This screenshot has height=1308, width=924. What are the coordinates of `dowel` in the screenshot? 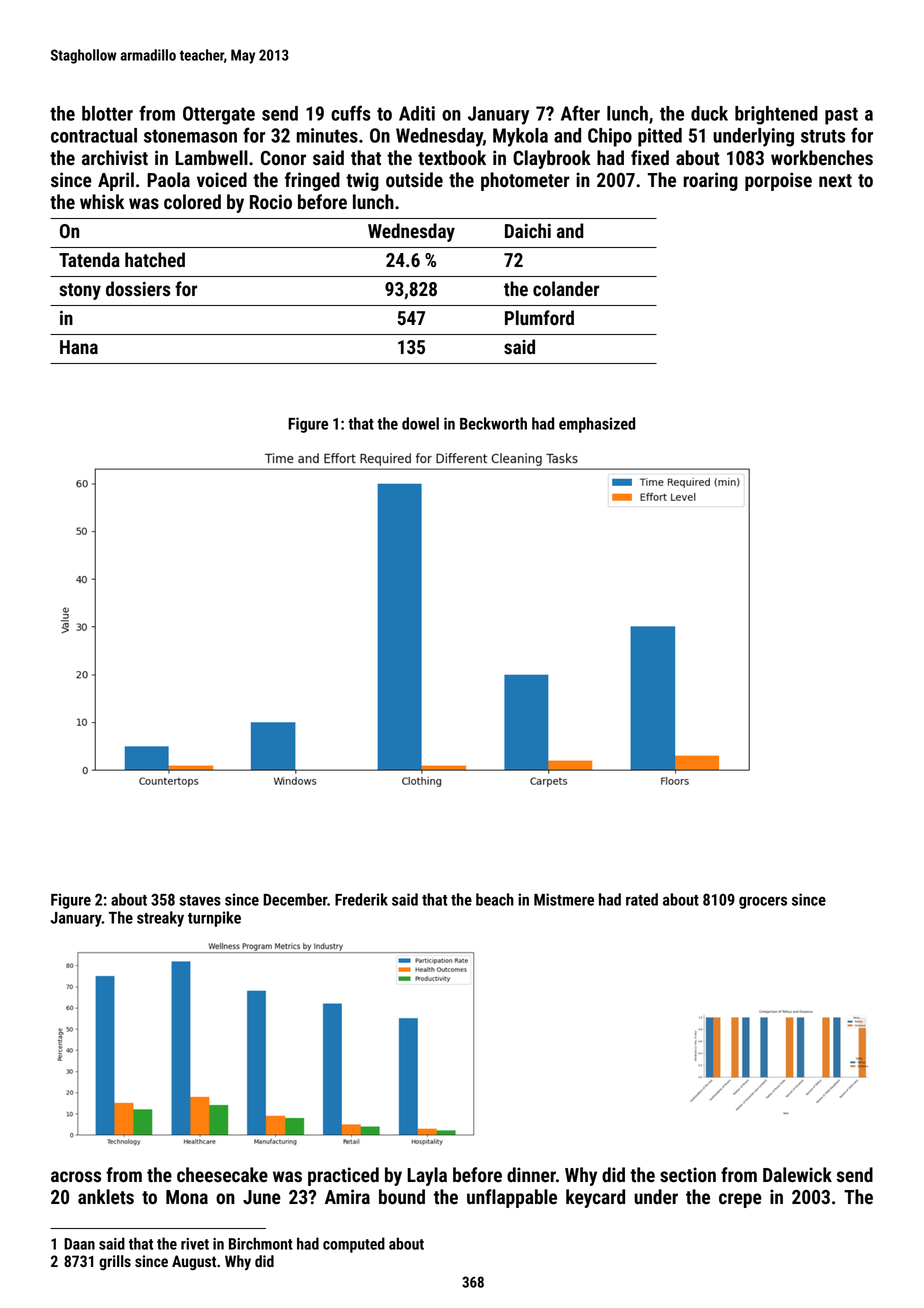 It's located at (420, 423).
